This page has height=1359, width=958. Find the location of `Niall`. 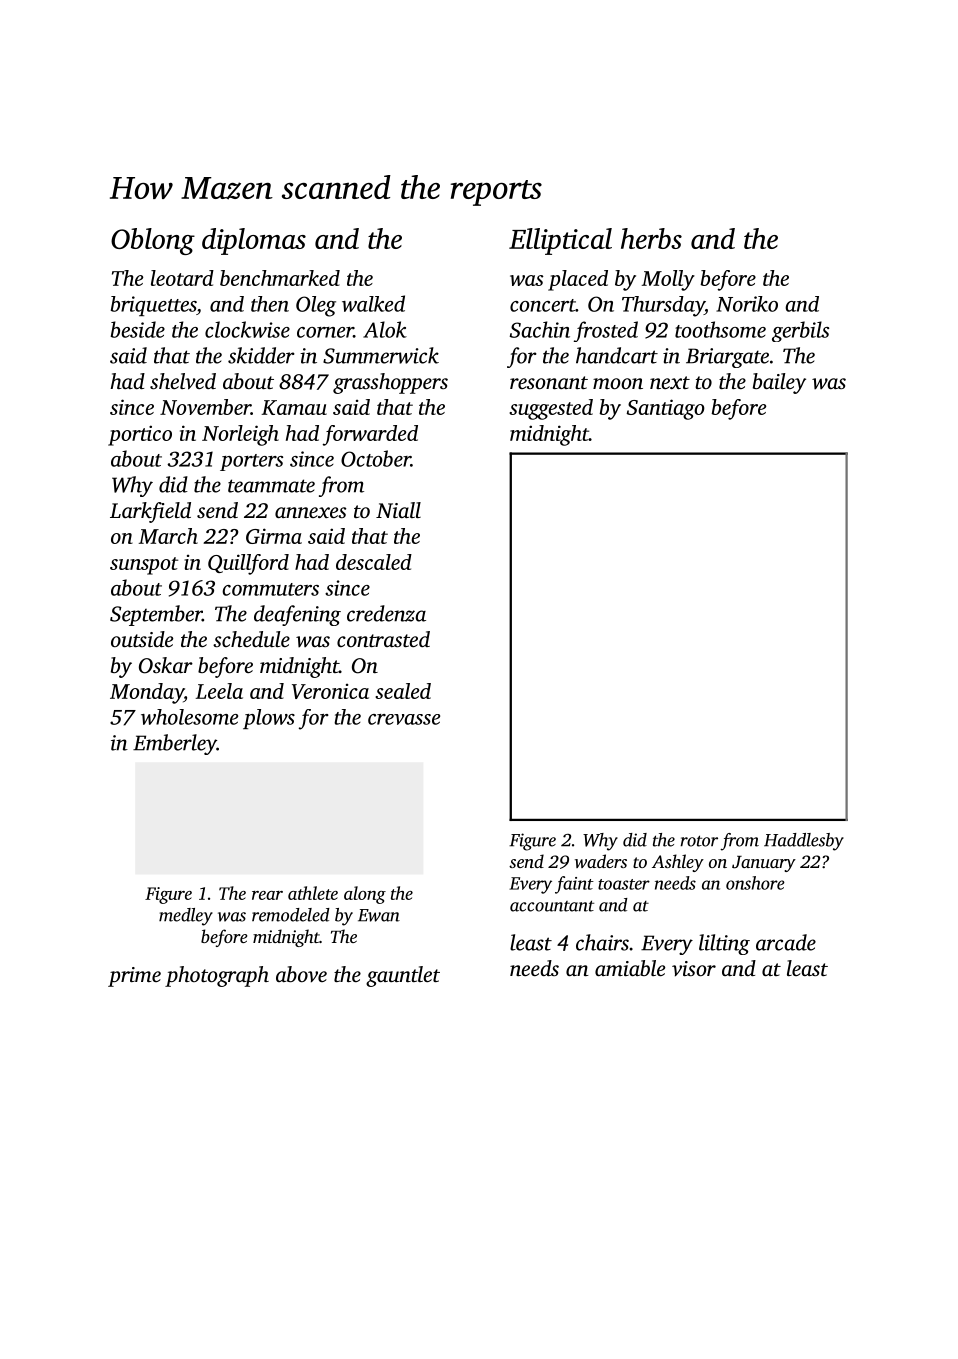

Niall is located at coordinates (398, 510).
